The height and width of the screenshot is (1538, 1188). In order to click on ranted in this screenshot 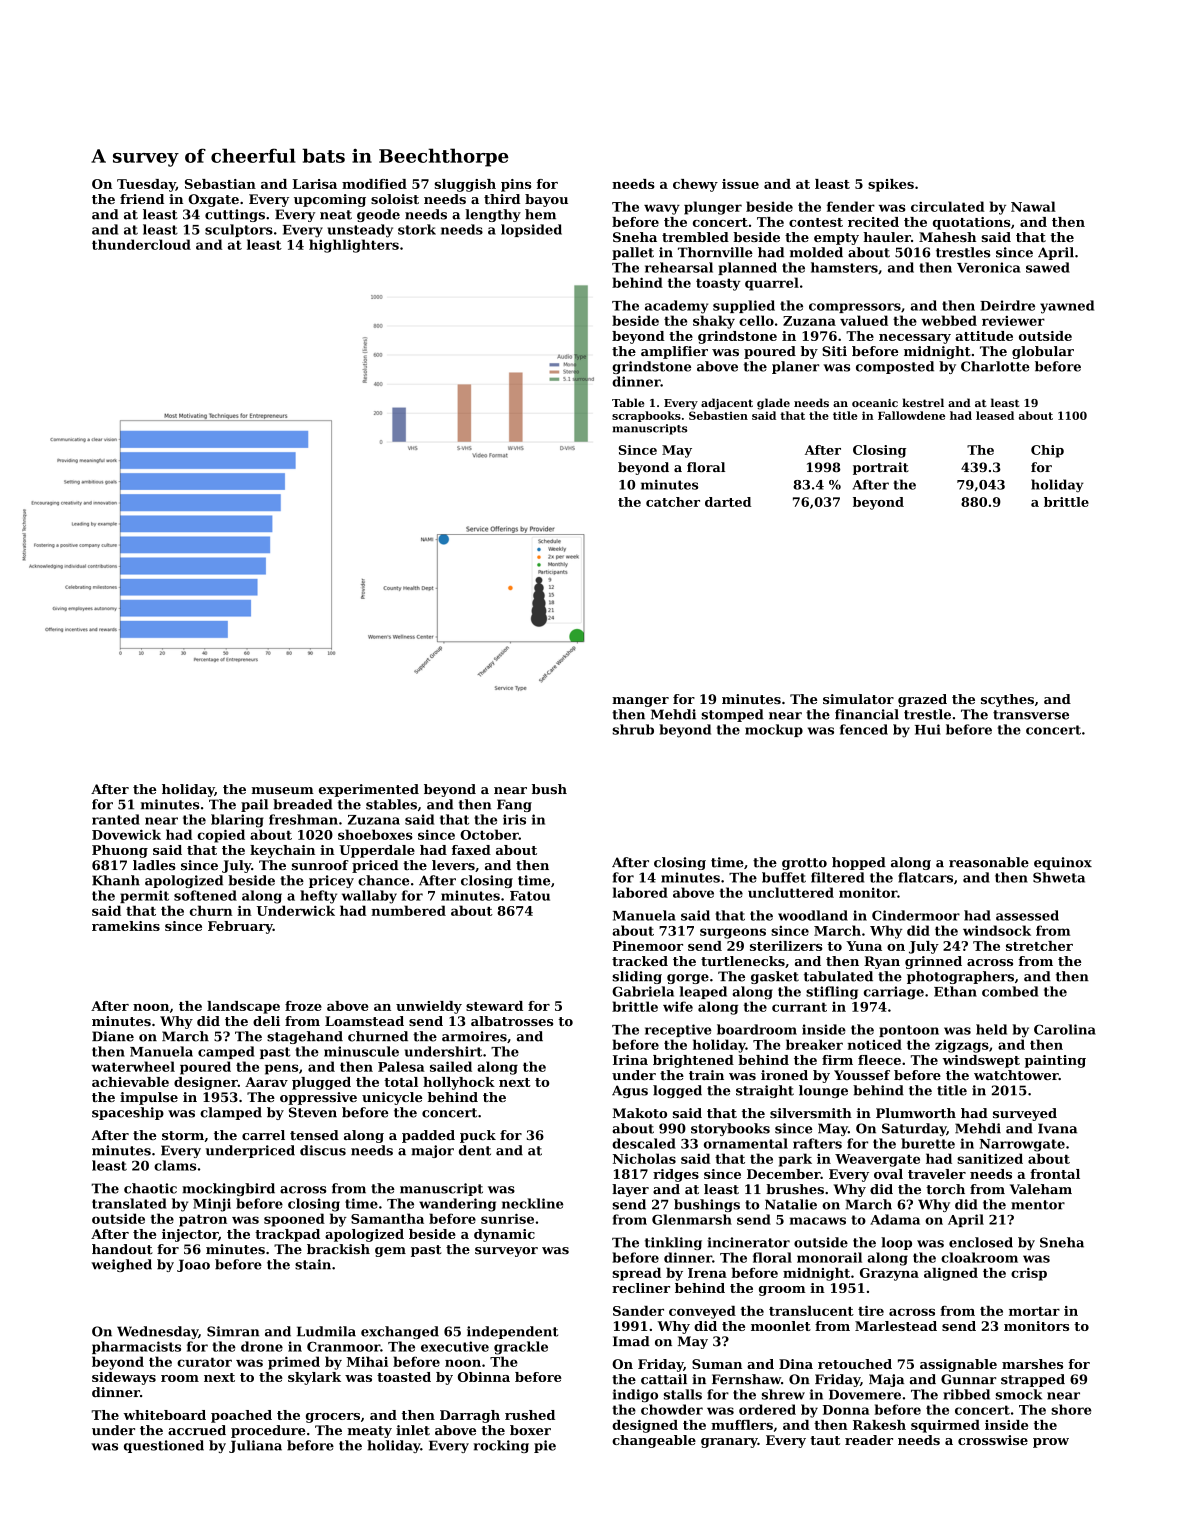, I will do `click(116, 819)`.
